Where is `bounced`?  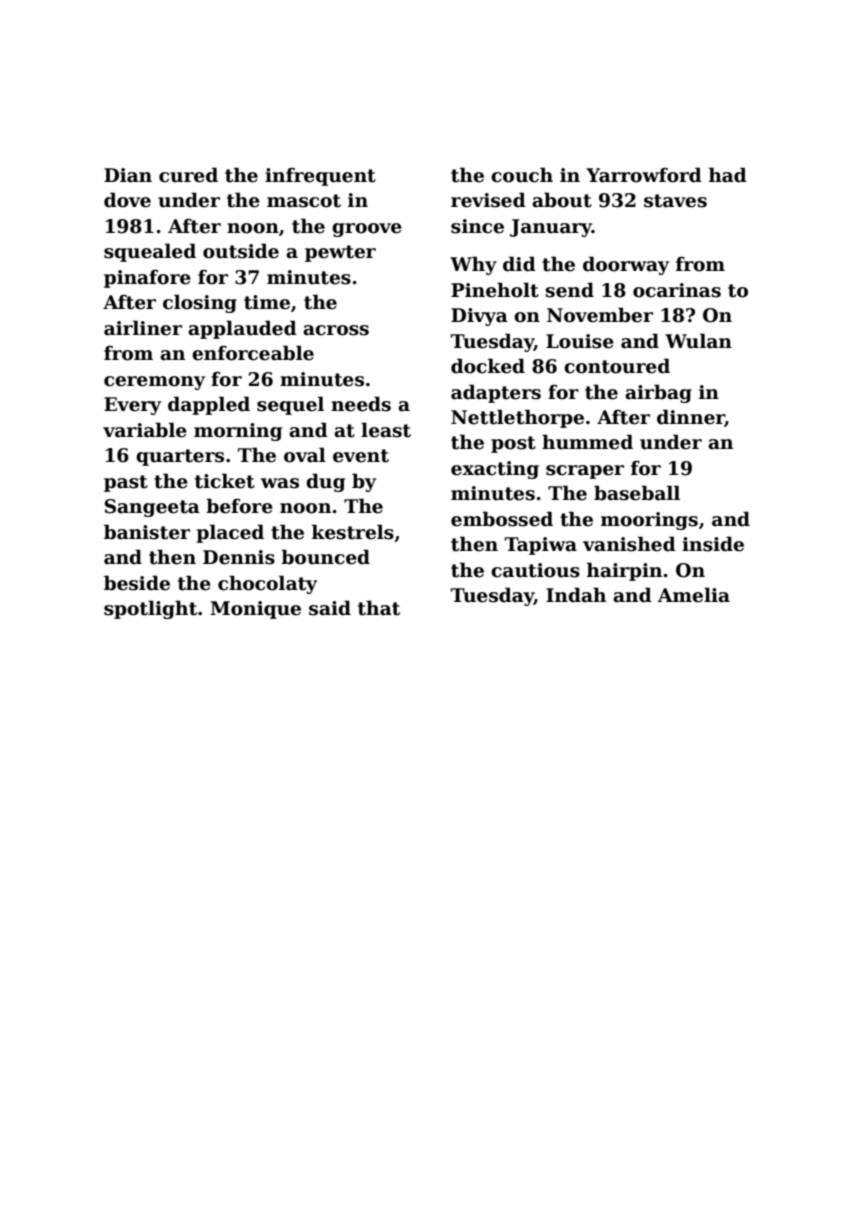
bounced is located at coordinates (325, 557).
